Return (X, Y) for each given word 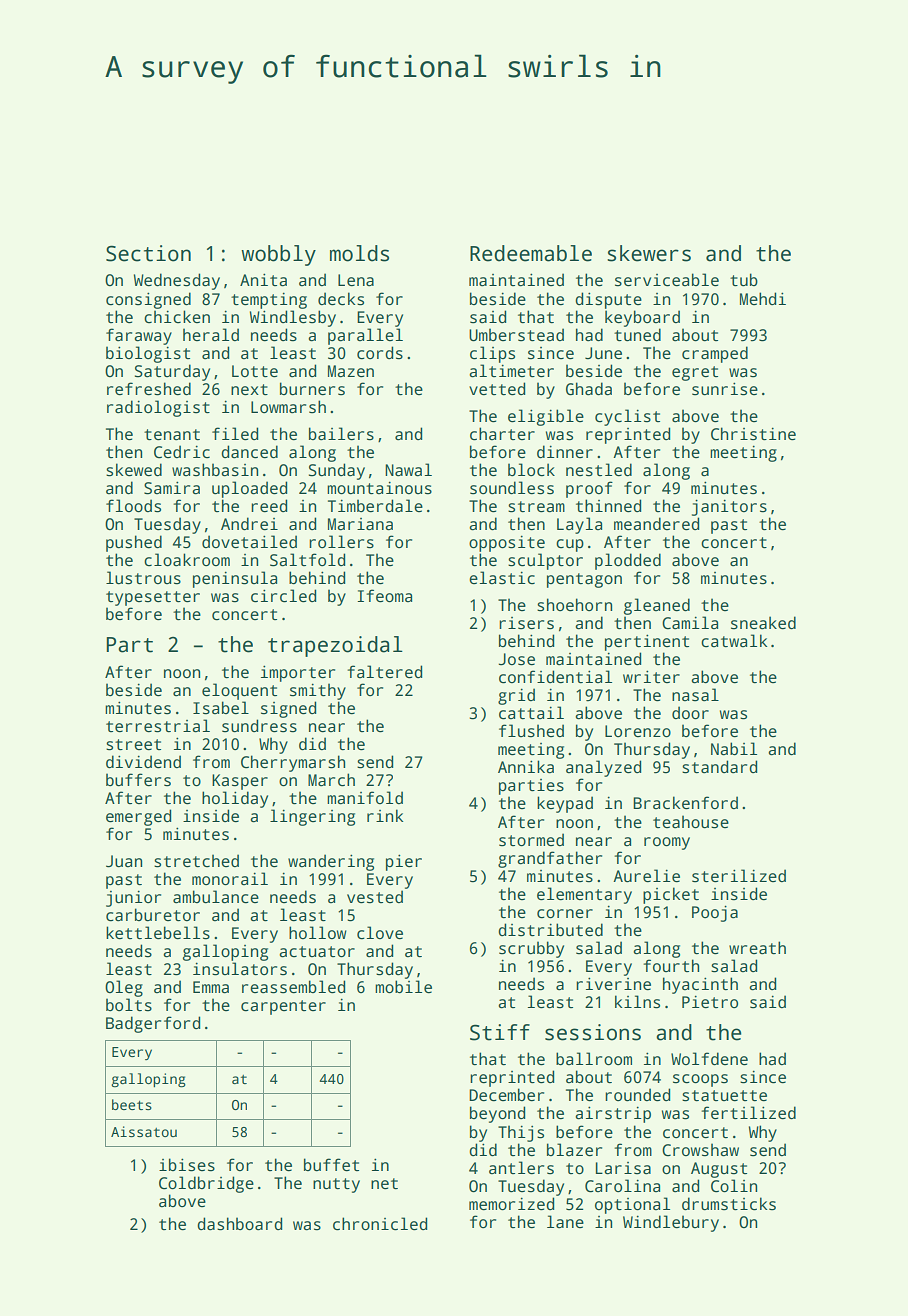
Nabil (734, 749)
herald (211, 334)
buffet (331, 1165)
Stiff (500, 1032)
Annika (526, 767)
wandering (331, 862)
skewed (134, 470)
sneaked (763, 623)
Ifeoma (385, 596)
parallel (365, 336)
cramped (715, 354)
